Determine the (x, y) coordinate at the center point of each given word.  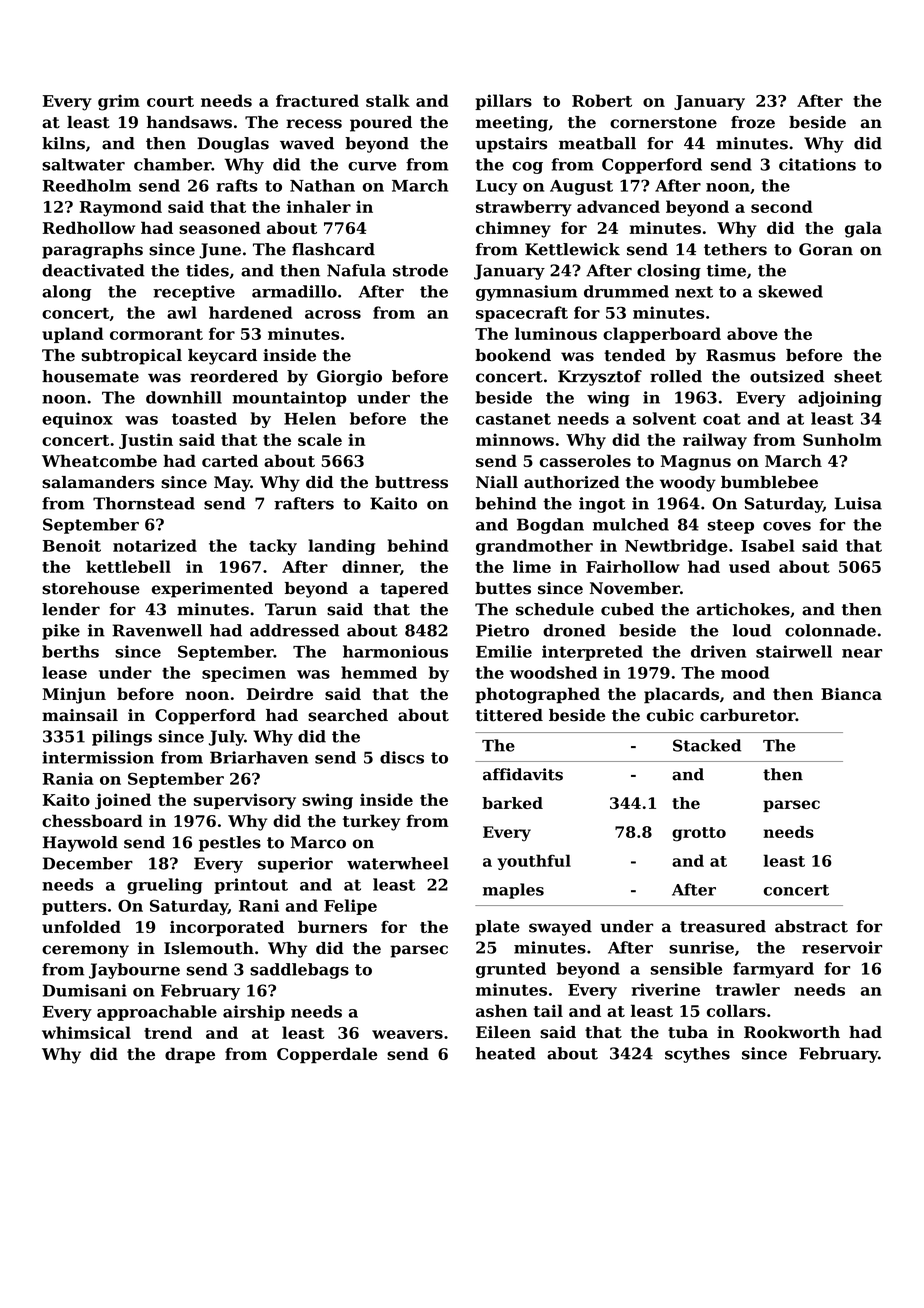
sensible (686, 968)
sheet (858, 376)
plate (497, 928)
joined (123, 801)
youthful (534, 862)
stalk (388, 100)
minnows (515, 439)
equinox (77, 420)
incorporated (227, 928)
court (170, 101)
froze (753, 122)
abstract (811, 926)
